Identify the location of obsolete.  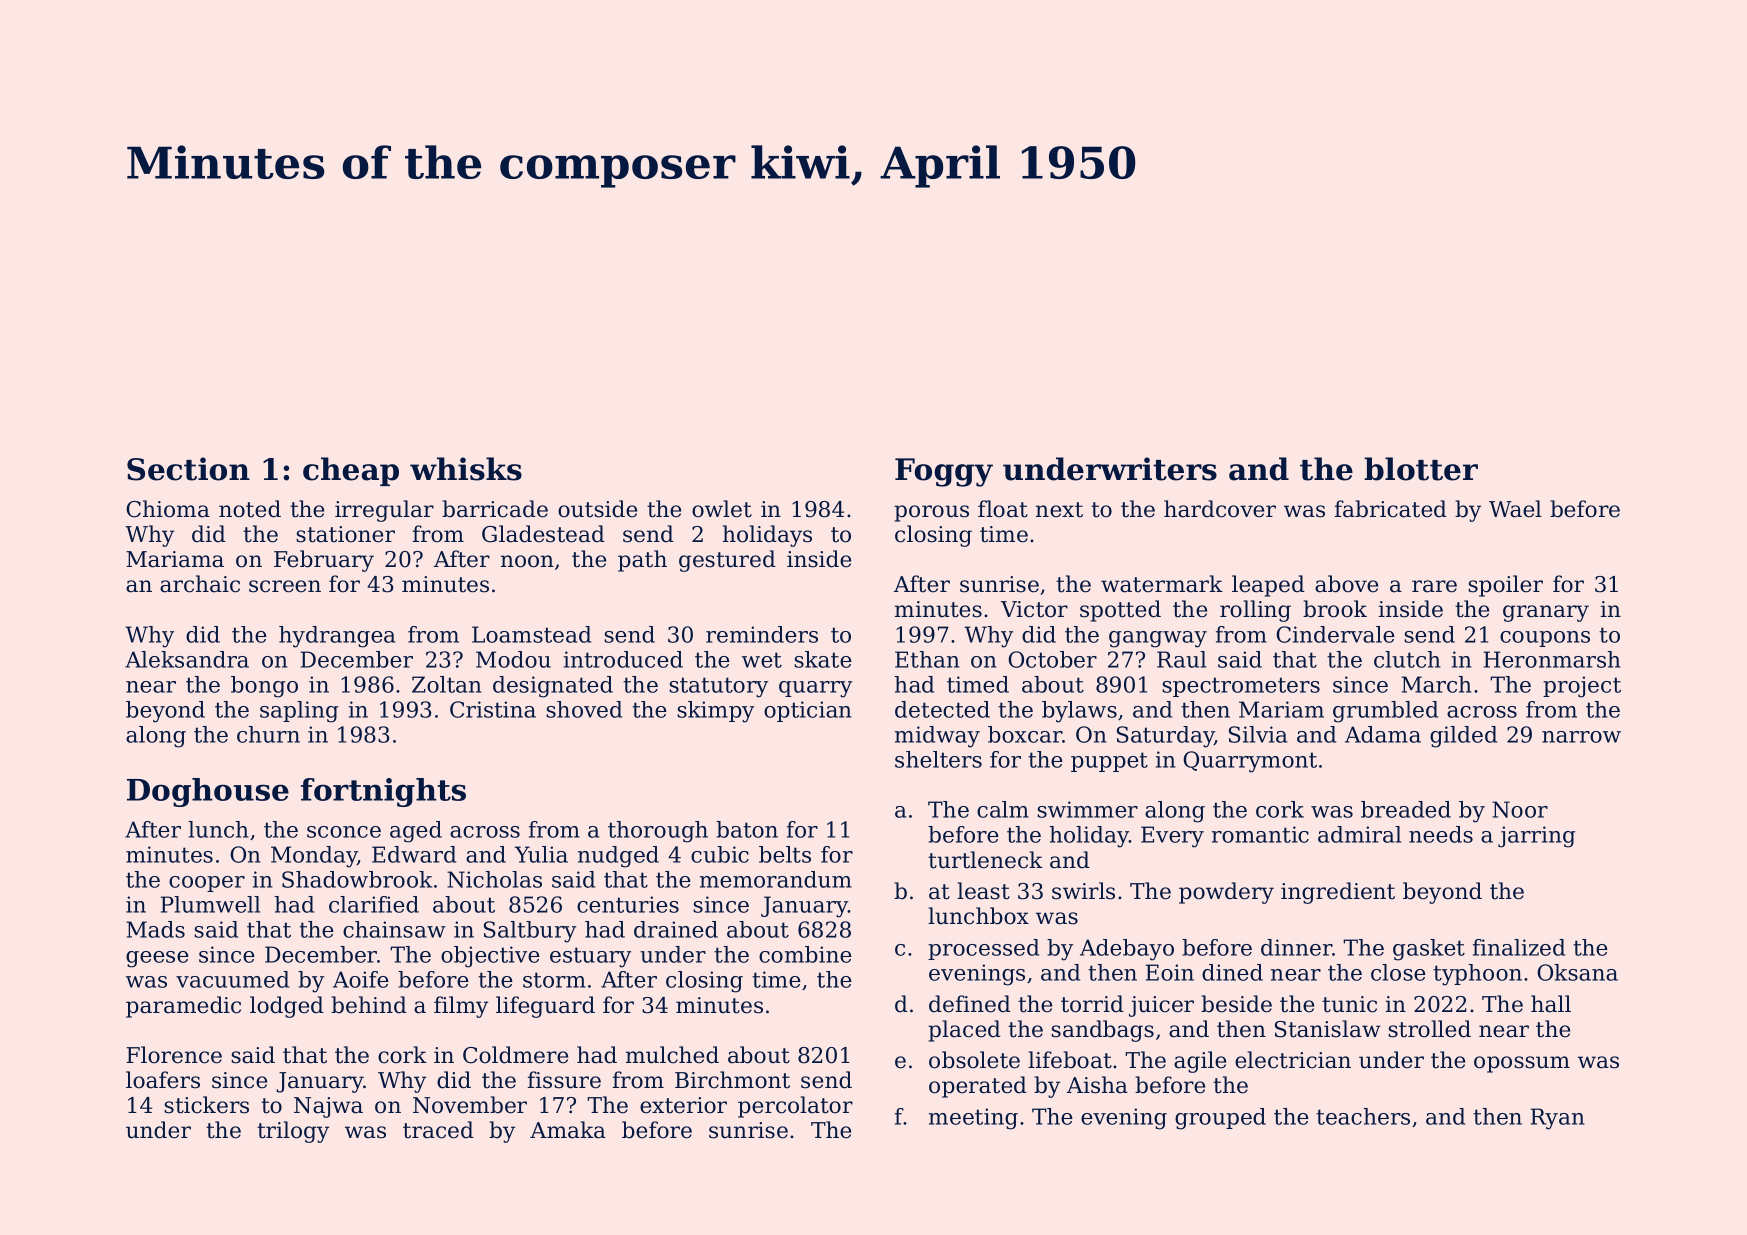
(974, 1060).
